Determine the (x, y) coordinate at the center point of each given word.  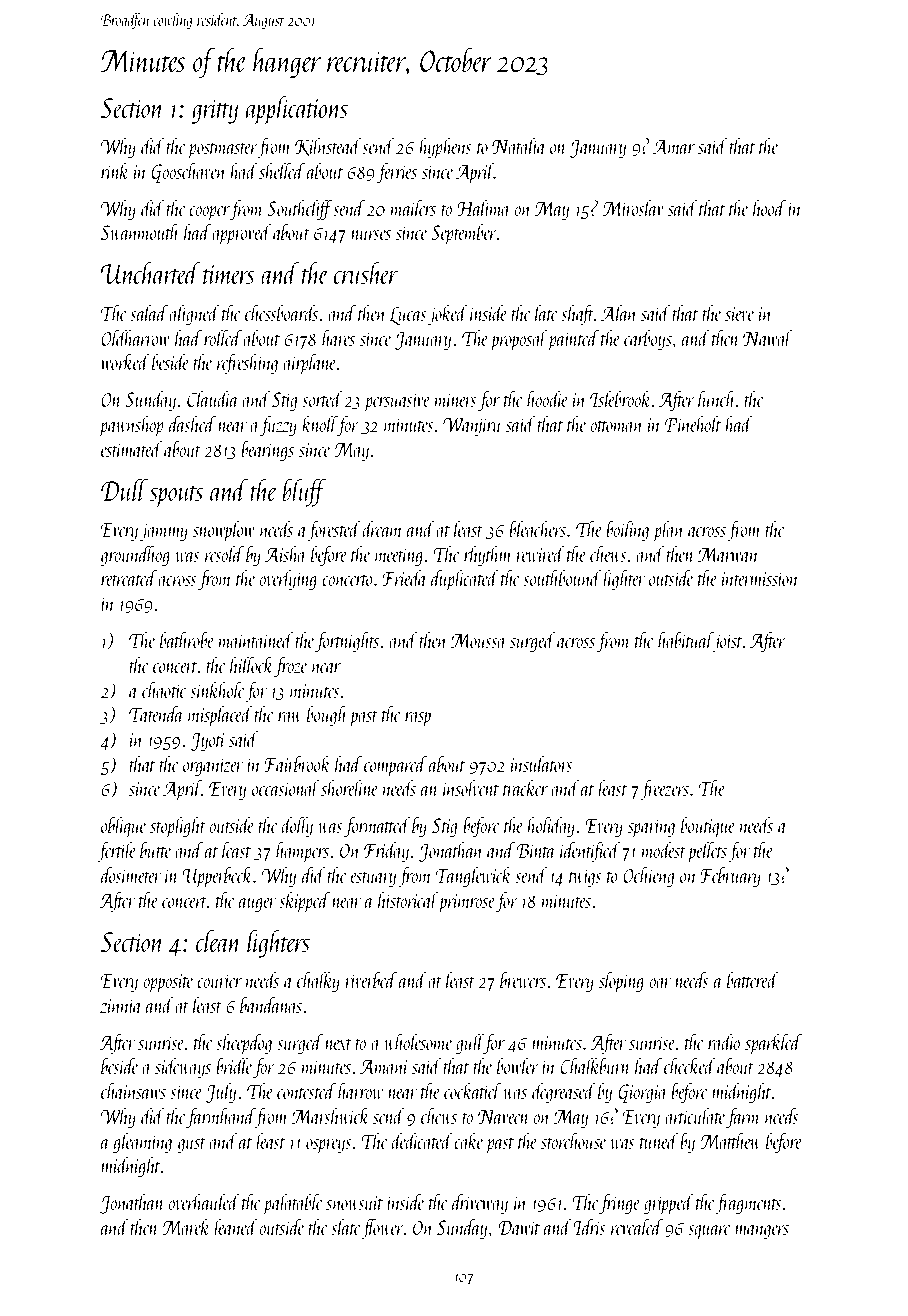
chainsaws (133, 1090)
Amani (384, 1066)
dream (382, 528)
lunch (717, 398)
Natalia (518, 146)
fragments (749, 1203)
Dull (124, 490)
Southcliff (299, 209)
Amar (674, 146)
